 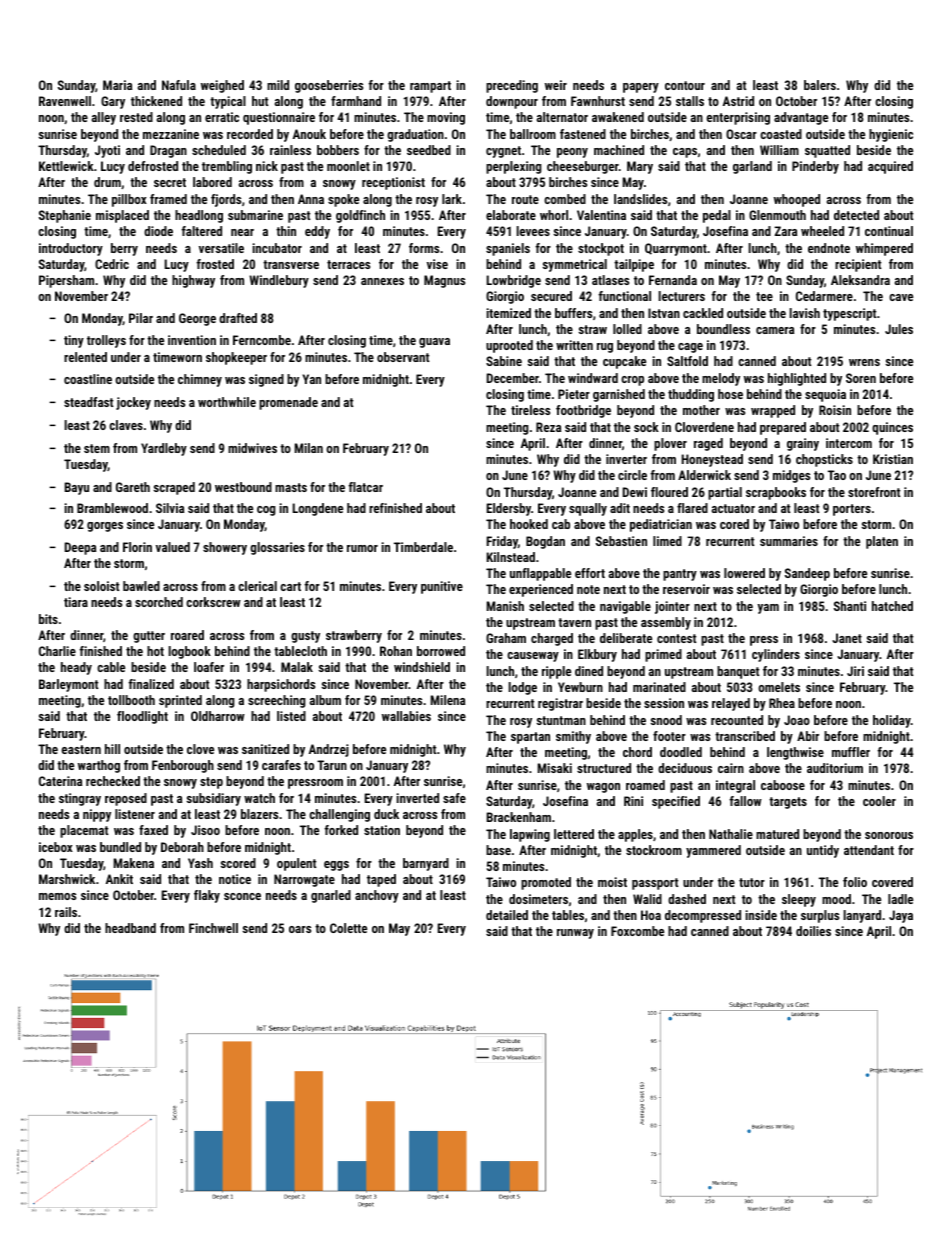 What do you see at coordinates (227, 402) in the screenshot?
I see `worthwhile` at bounding box center [227, 402].
